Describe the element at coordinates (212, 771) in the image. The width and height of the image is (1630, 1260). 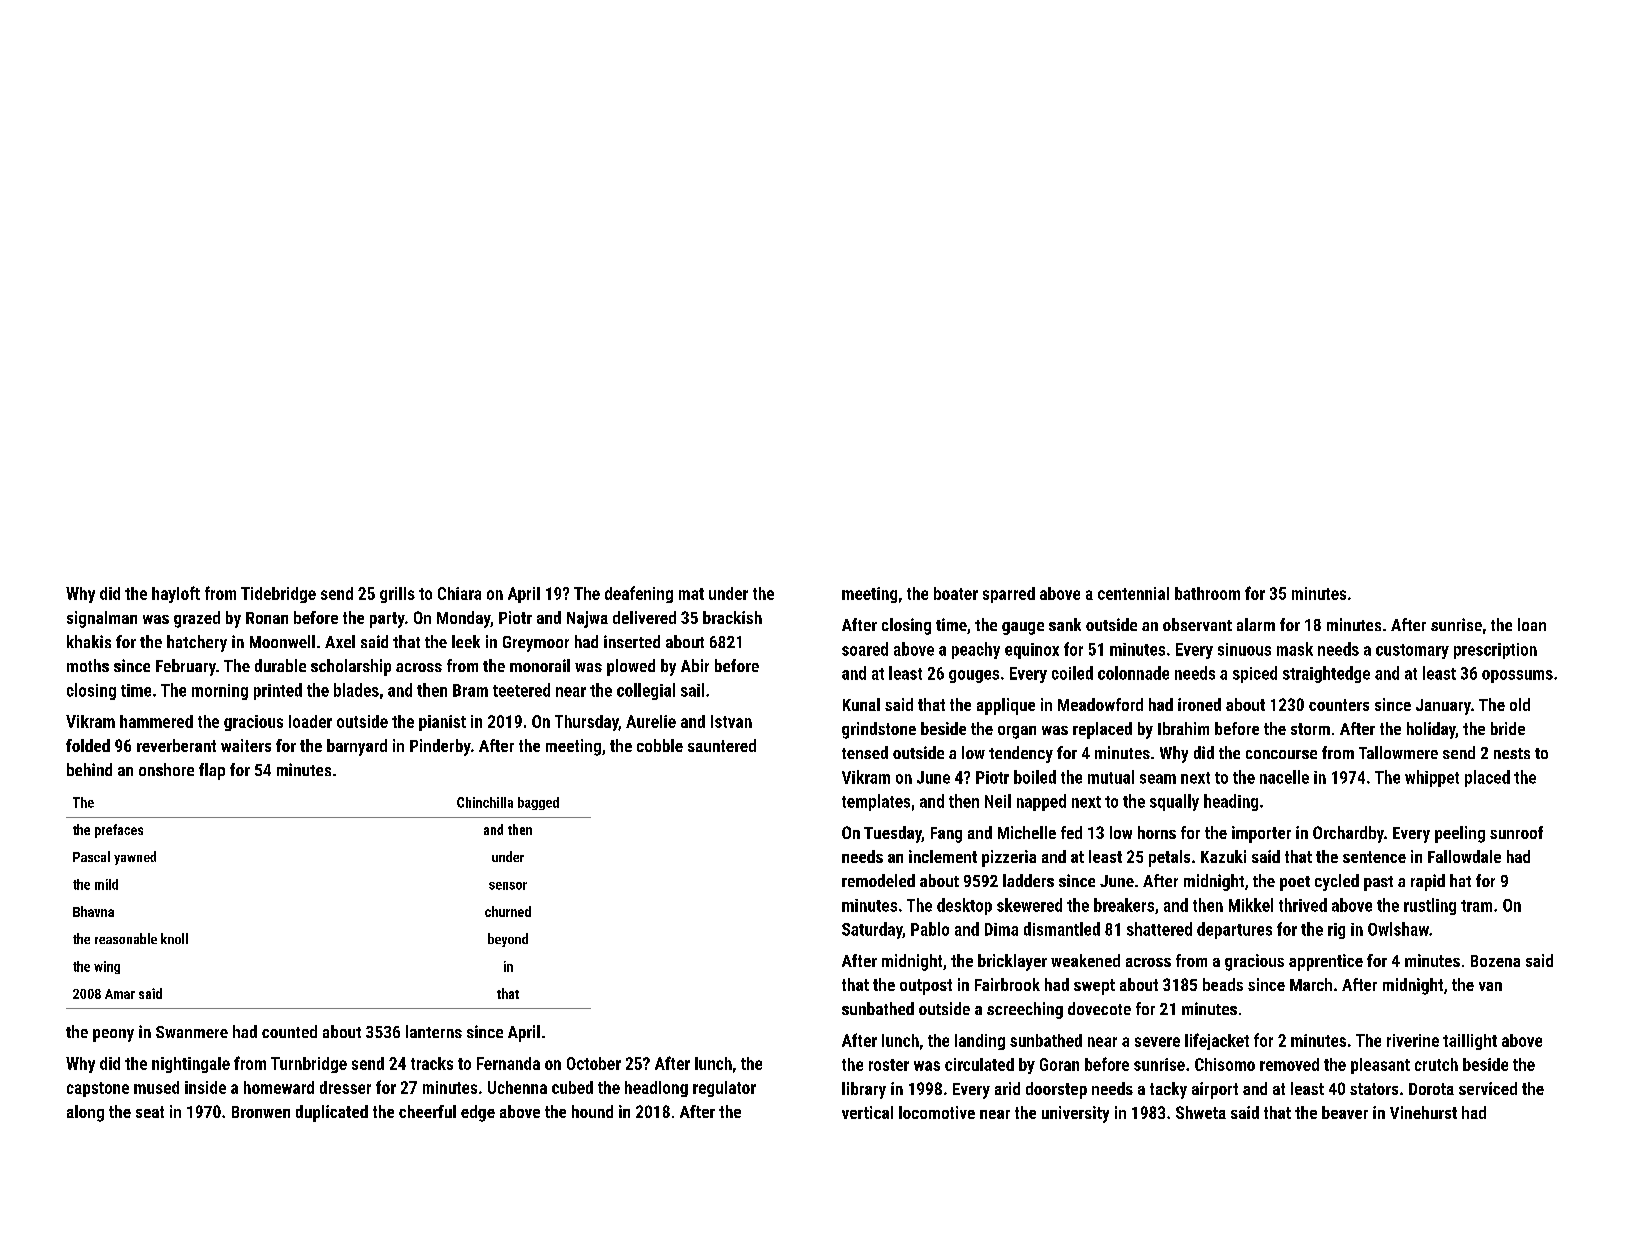
I see `flap` at that location.
